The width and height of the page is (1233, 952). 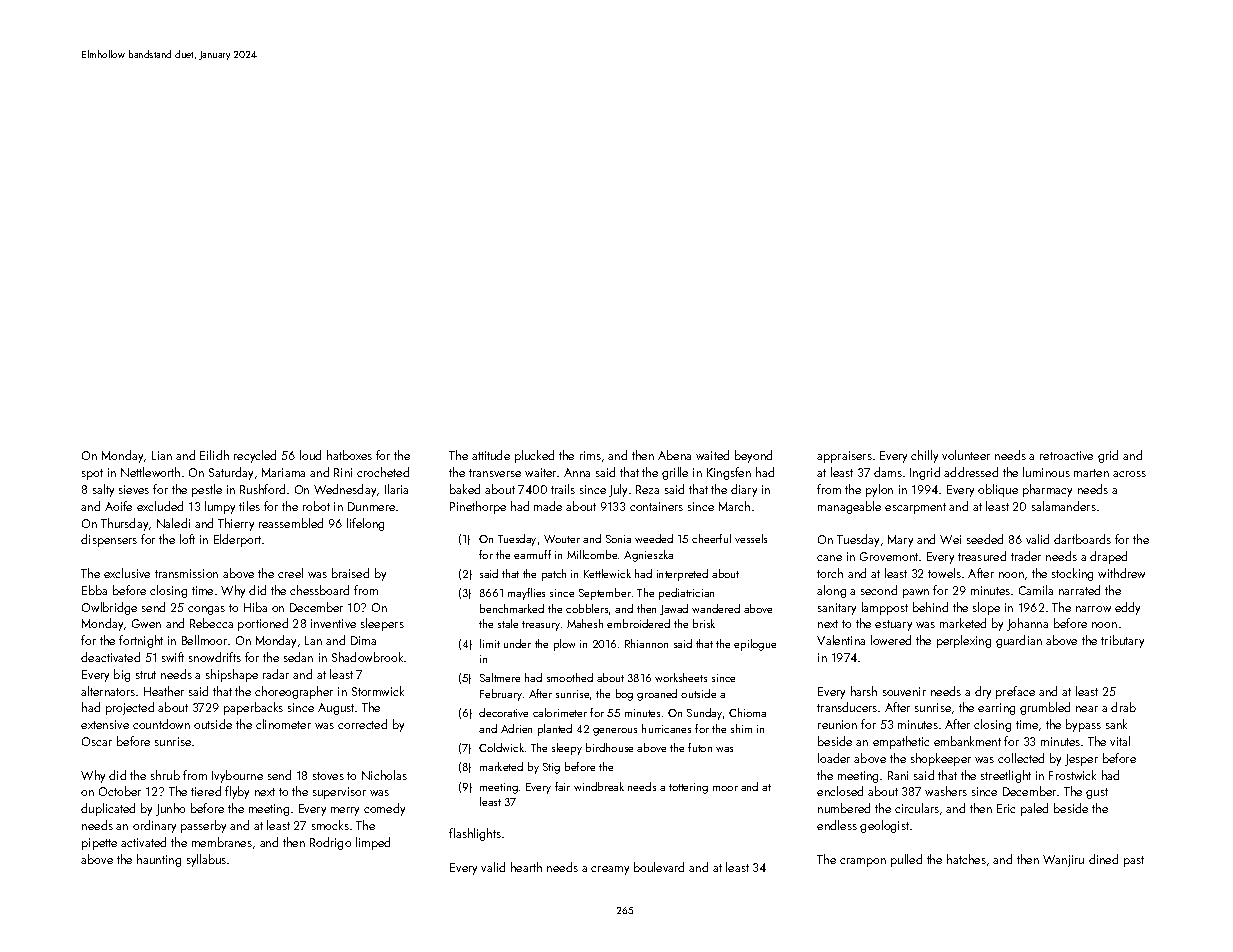 What do you see at coordinates (495, 473) in the page?
I see `transverse` at bounding box center [495, 473].
